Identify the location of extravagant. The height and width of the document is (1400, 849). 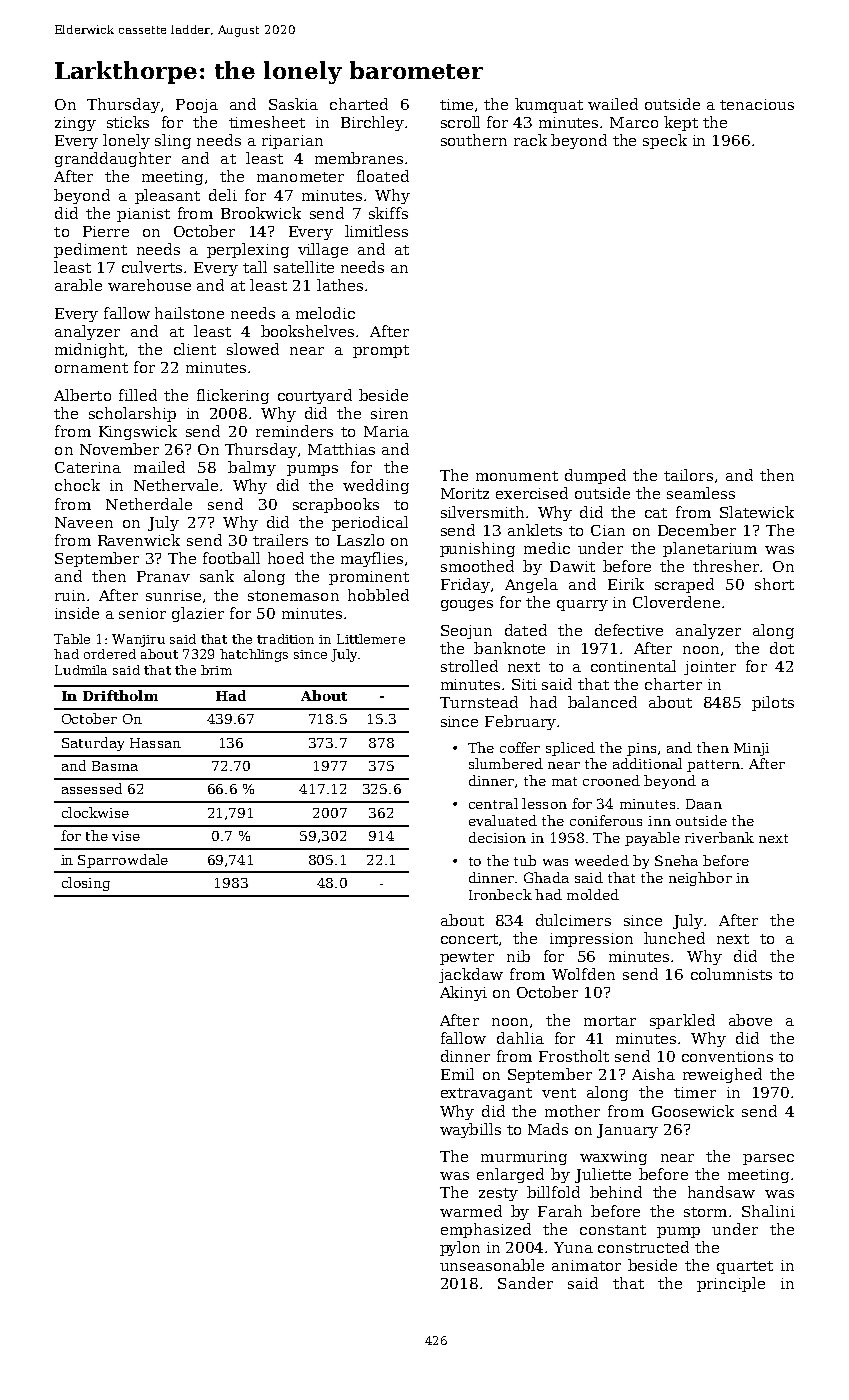
(486, 1094).
